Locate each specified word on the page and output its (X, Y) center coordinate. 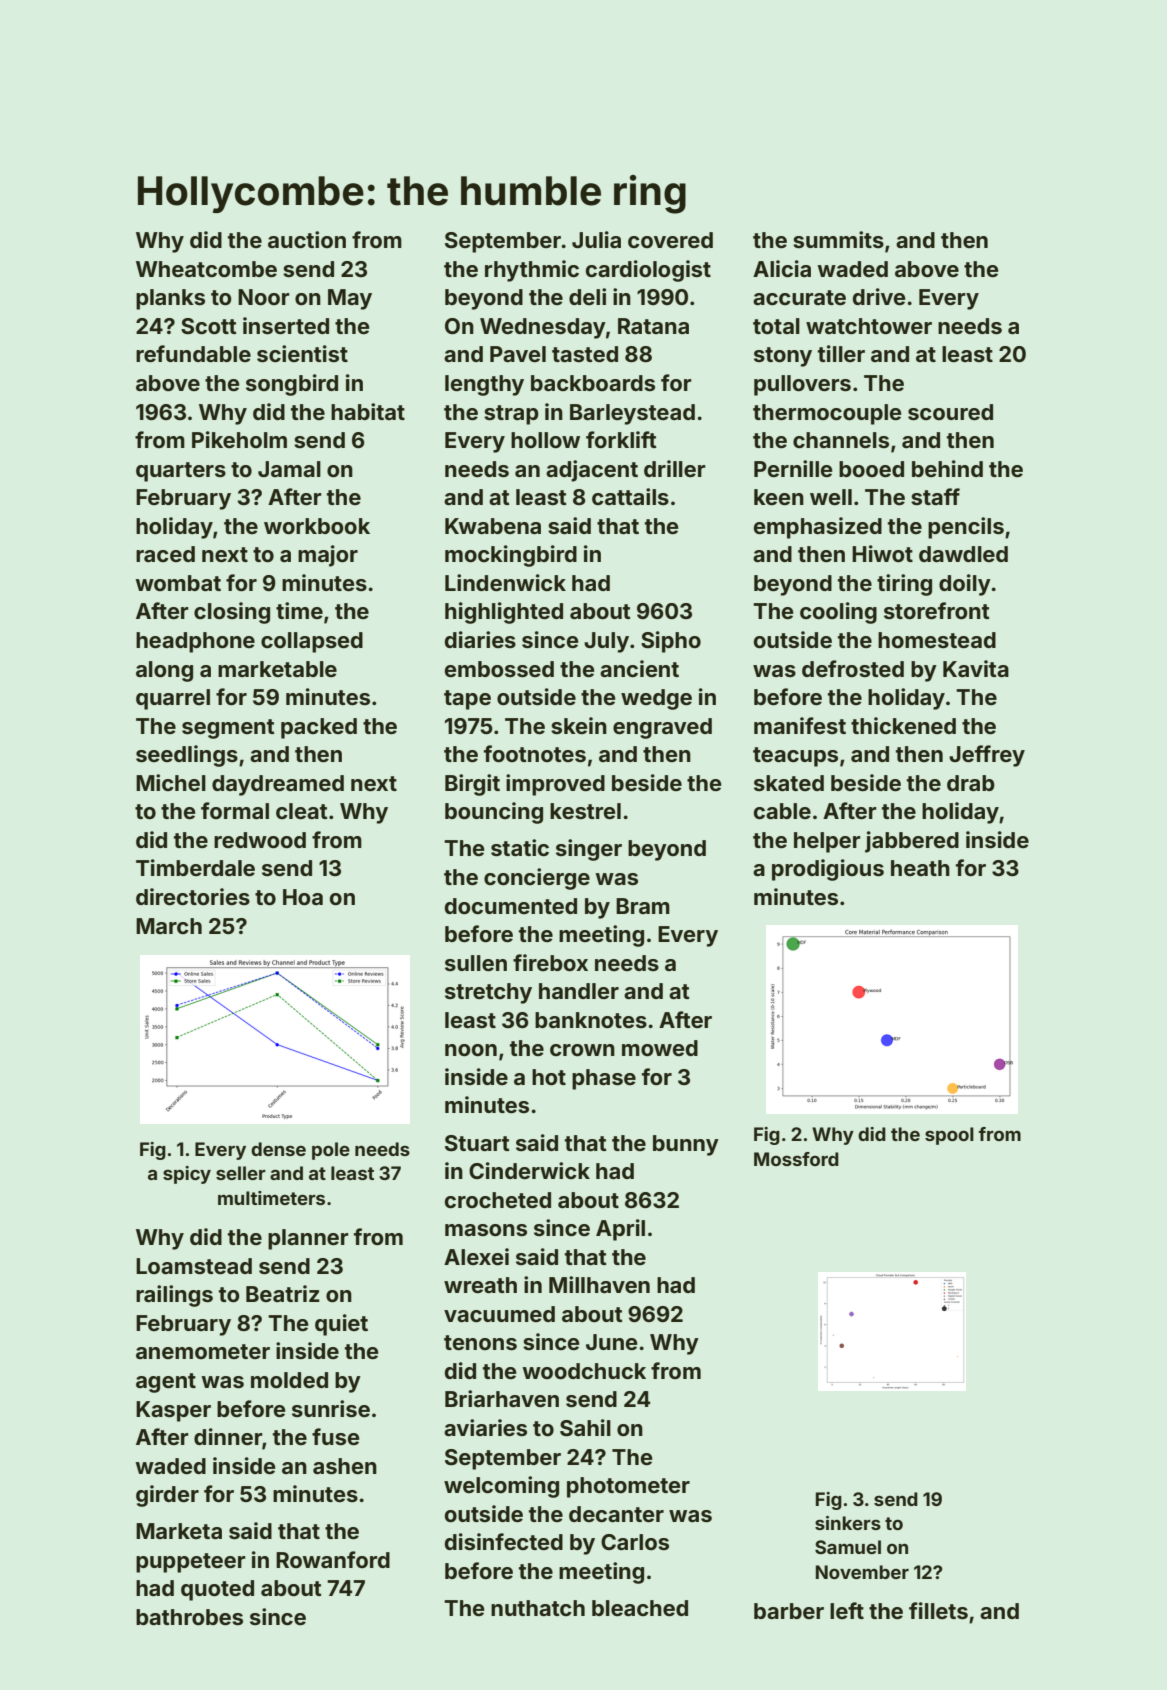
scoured (950, 412)
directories (193, 896)
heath (920, 868)
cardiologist (648, 271)
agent (166, 1383)
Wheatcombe (206, 269)
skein (579, 725)
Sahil (585, 1428)
